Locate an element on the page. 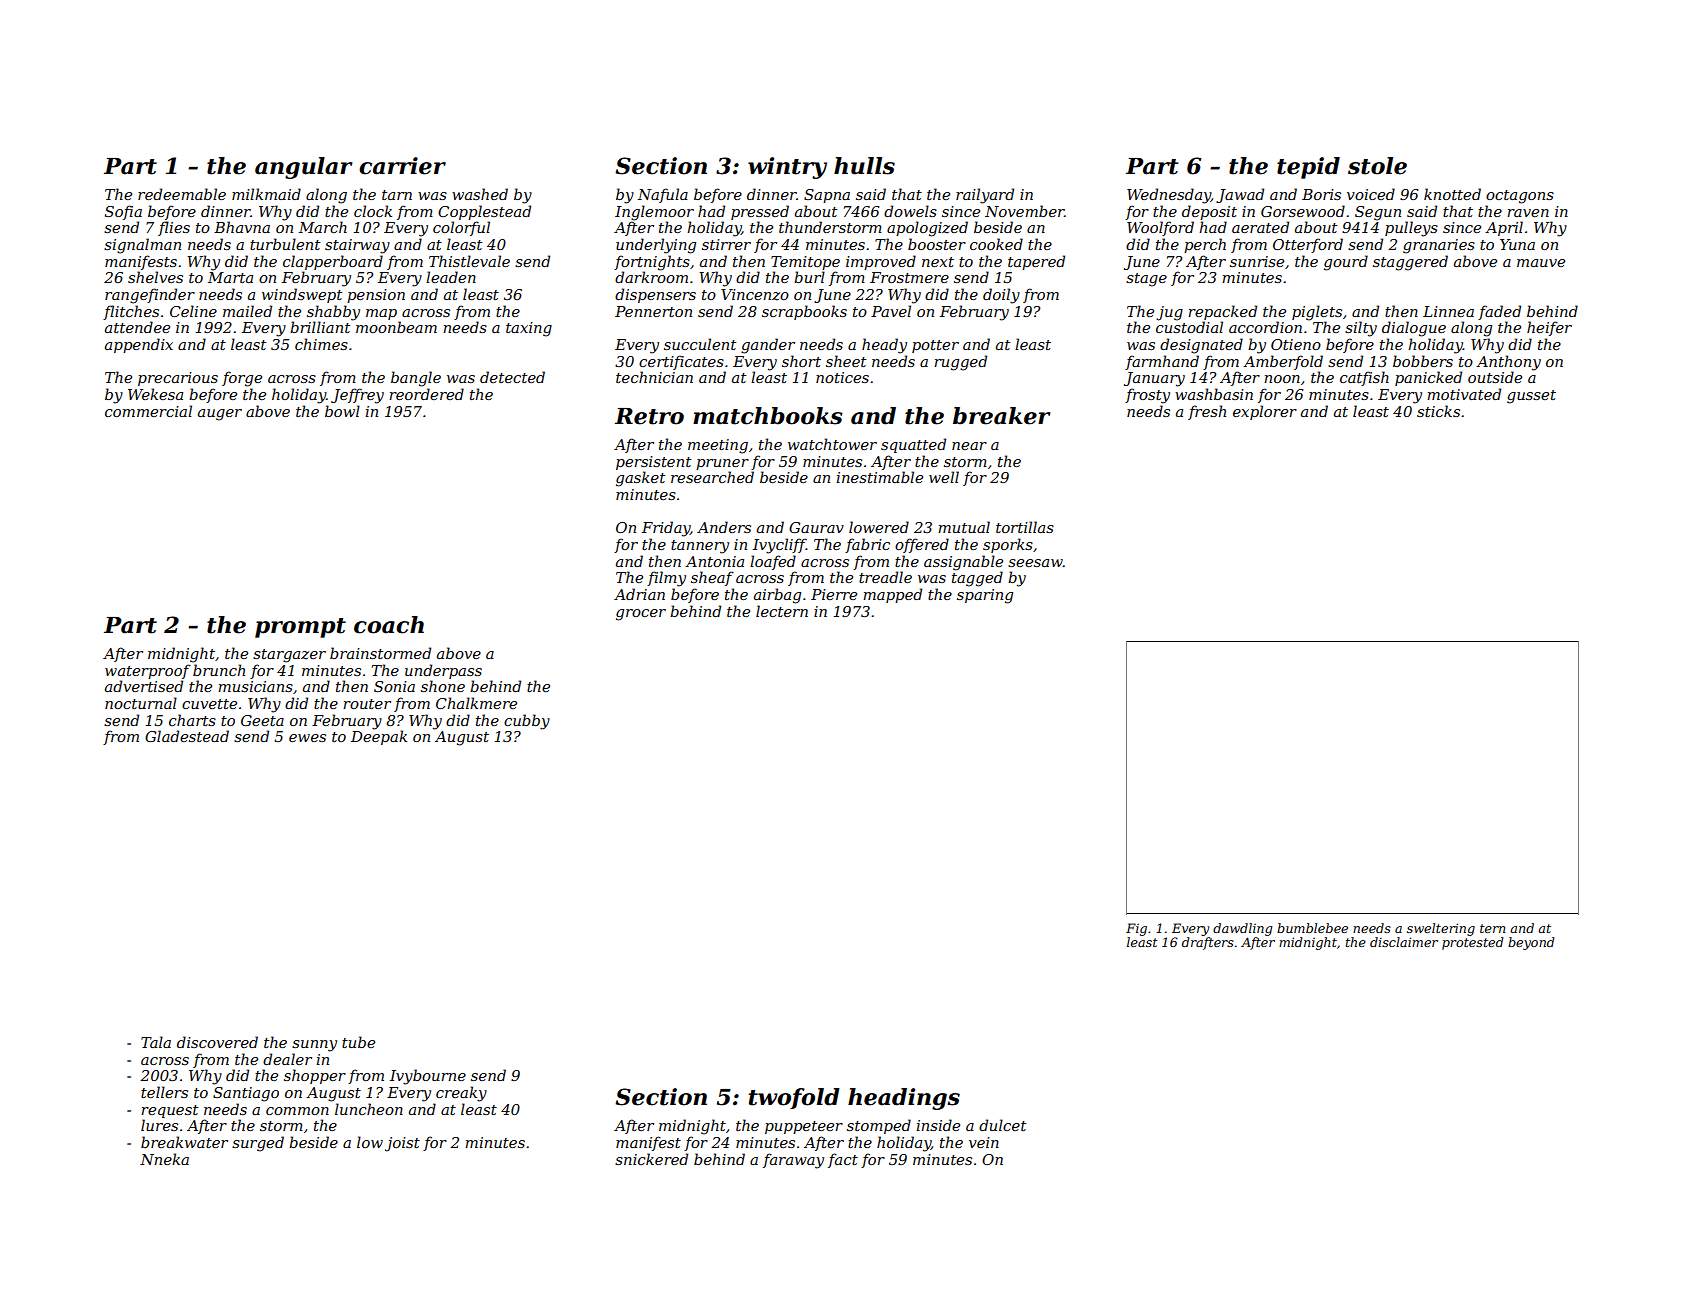 The image size is (1684, 1301). seesaw is located at coordinates (1035, 563).
